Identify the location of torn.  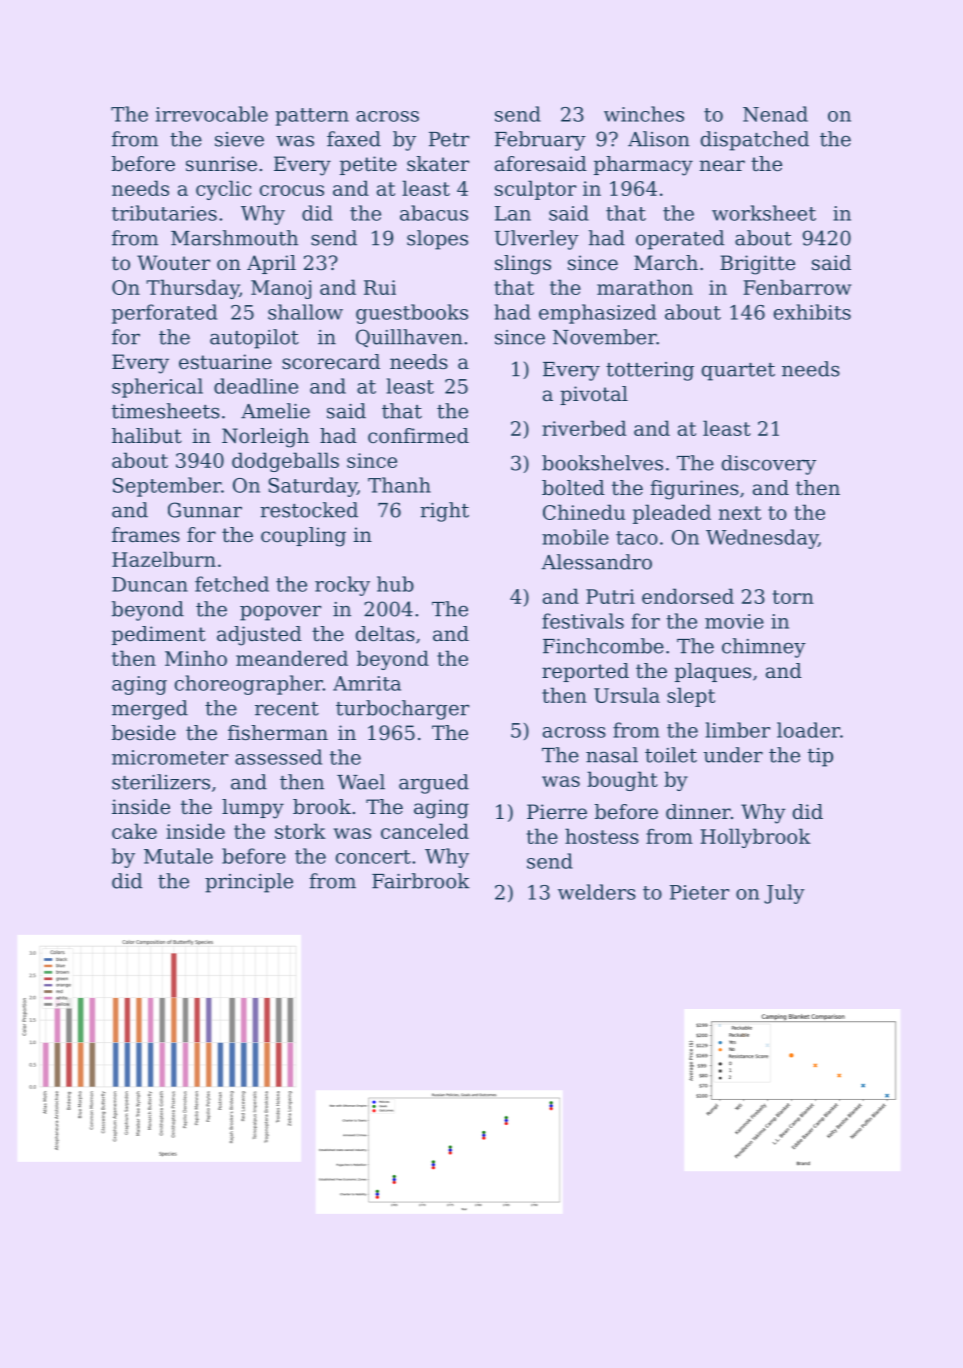
(793, 597).
